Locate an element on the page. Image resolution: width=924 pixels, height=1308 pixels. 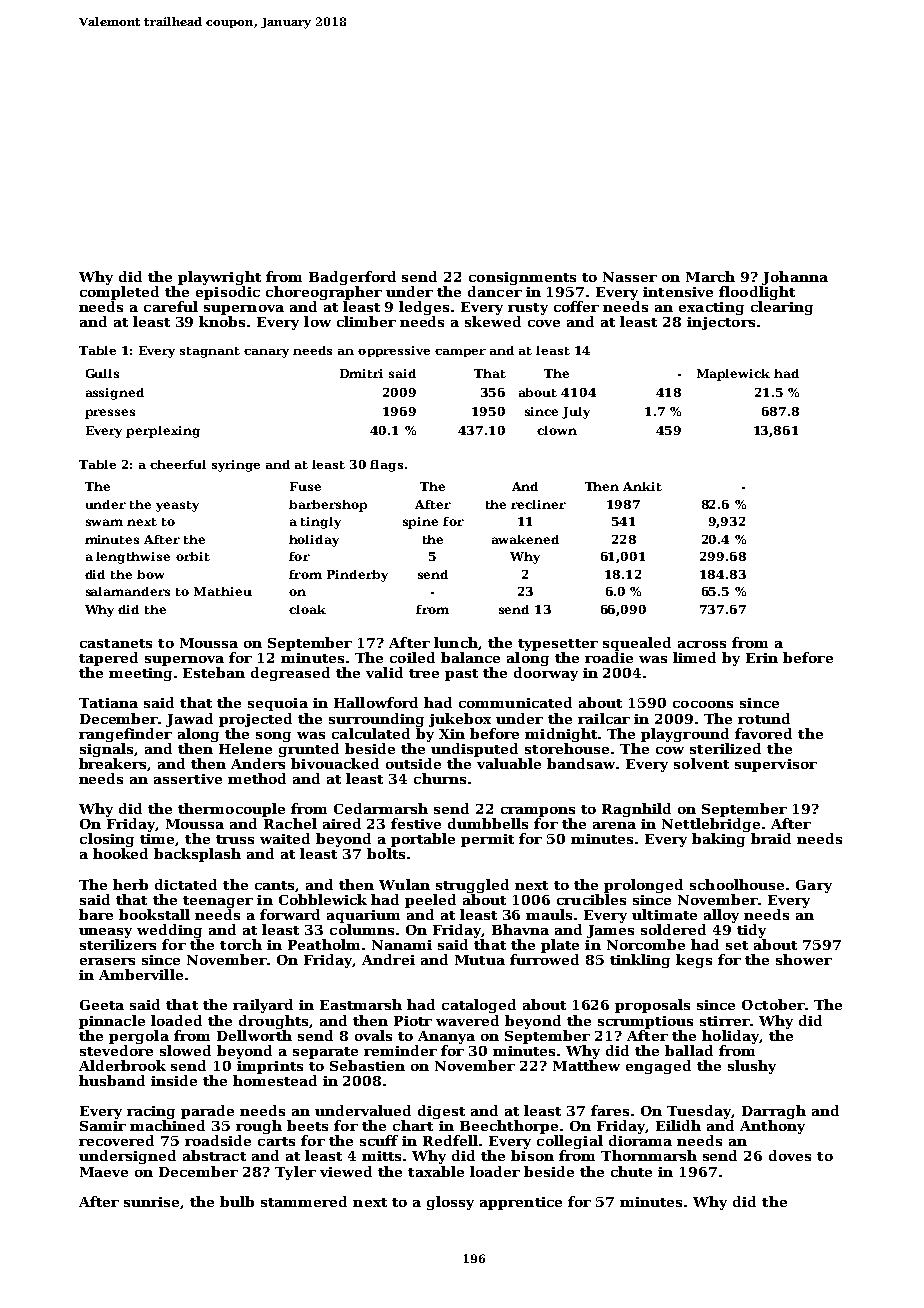
stagnant is located at coordinates (210, 352).
